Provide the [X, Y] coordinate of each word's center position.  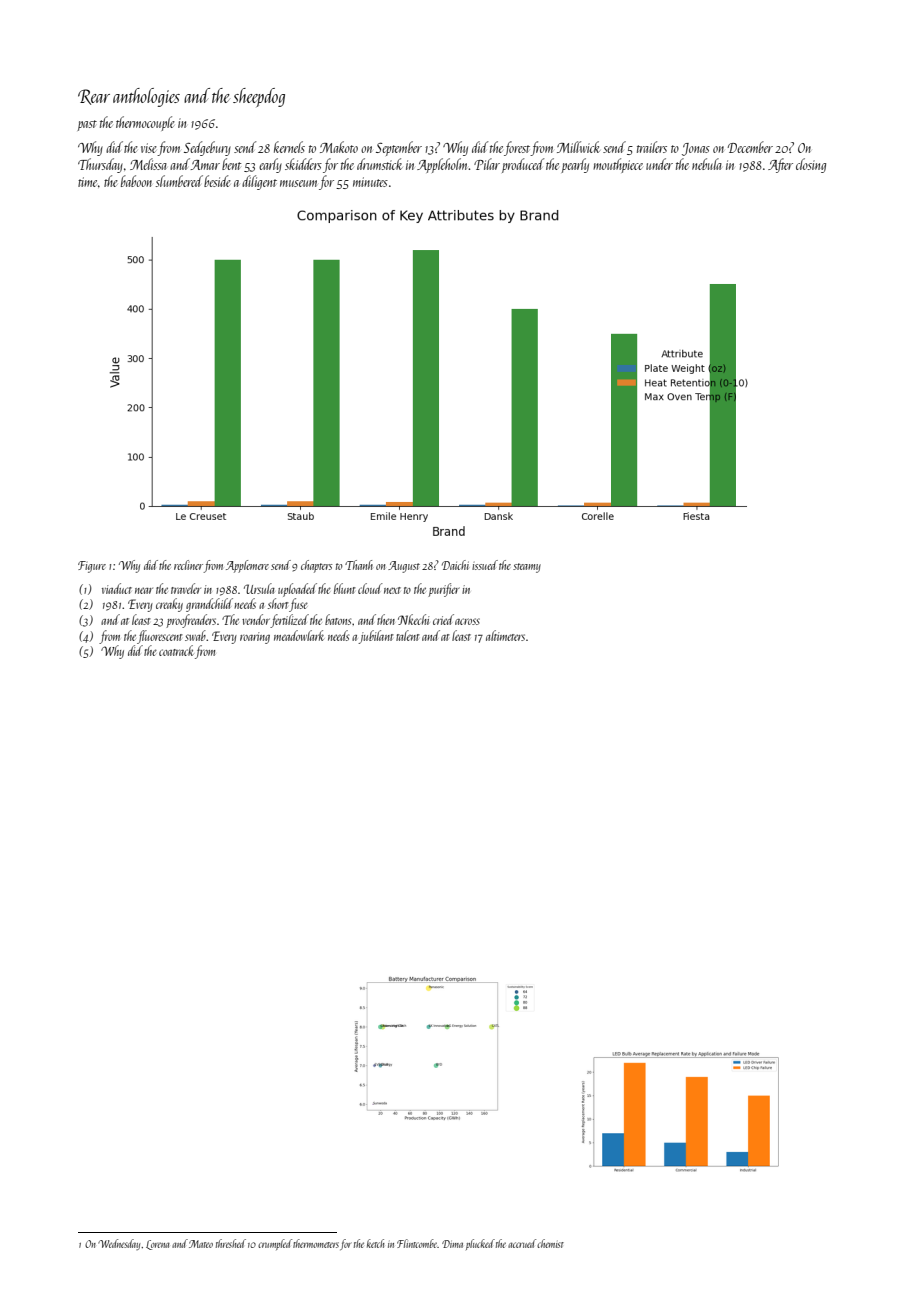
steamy [527, 568]
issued [485, 565]
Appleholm [443, 165]
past [87, 125]
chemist [550, 1243]
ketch [376, 1243]
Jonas [696, 149]
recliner [188, 565]
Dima [452, 1244]
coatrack [176, 650]
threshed [231, 1243]
